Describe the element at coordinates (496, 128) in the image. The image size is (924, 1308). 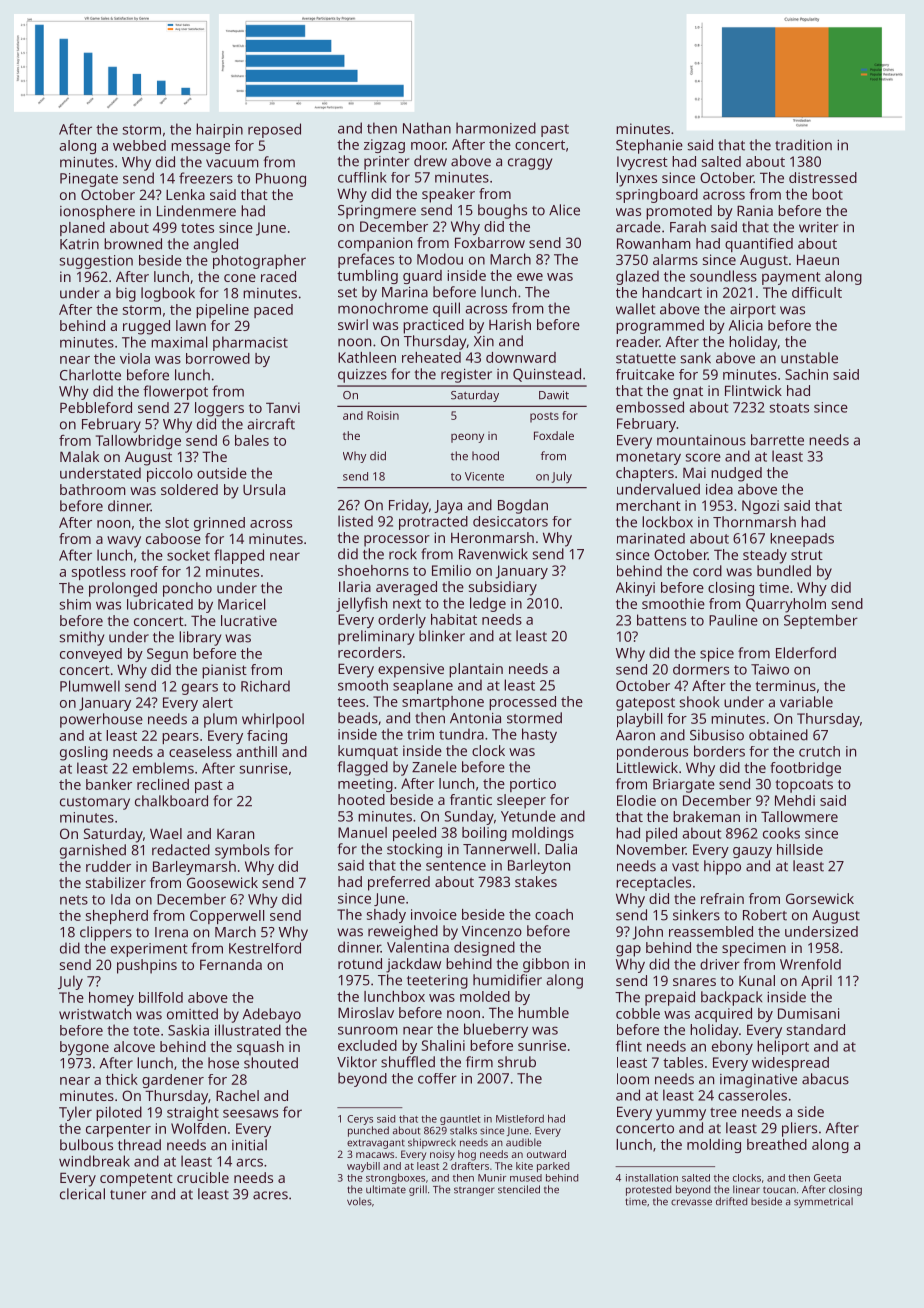
I see `harmonized` at that location.
